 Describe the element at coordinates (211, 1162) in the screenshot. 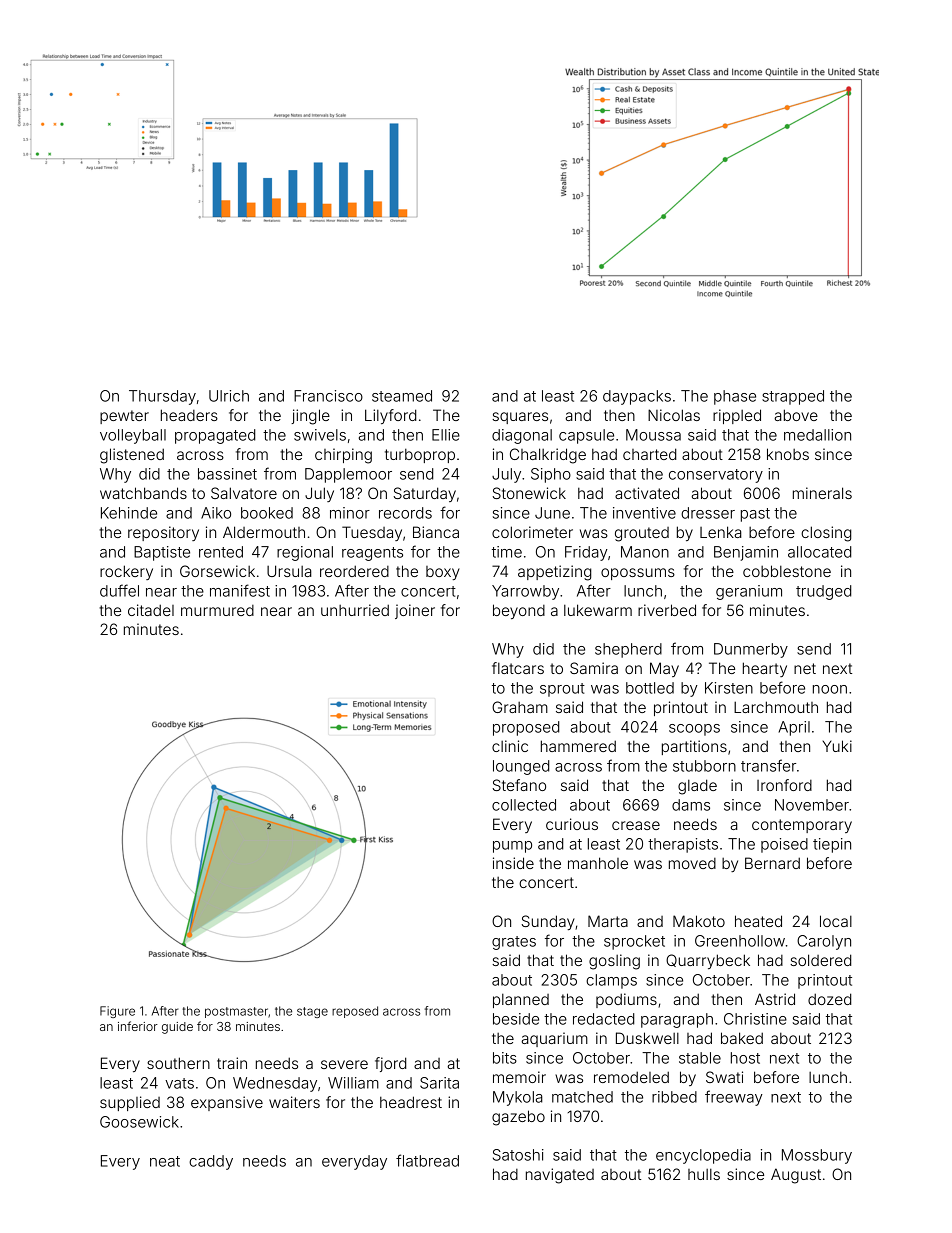

I see `caddy` at that location.
